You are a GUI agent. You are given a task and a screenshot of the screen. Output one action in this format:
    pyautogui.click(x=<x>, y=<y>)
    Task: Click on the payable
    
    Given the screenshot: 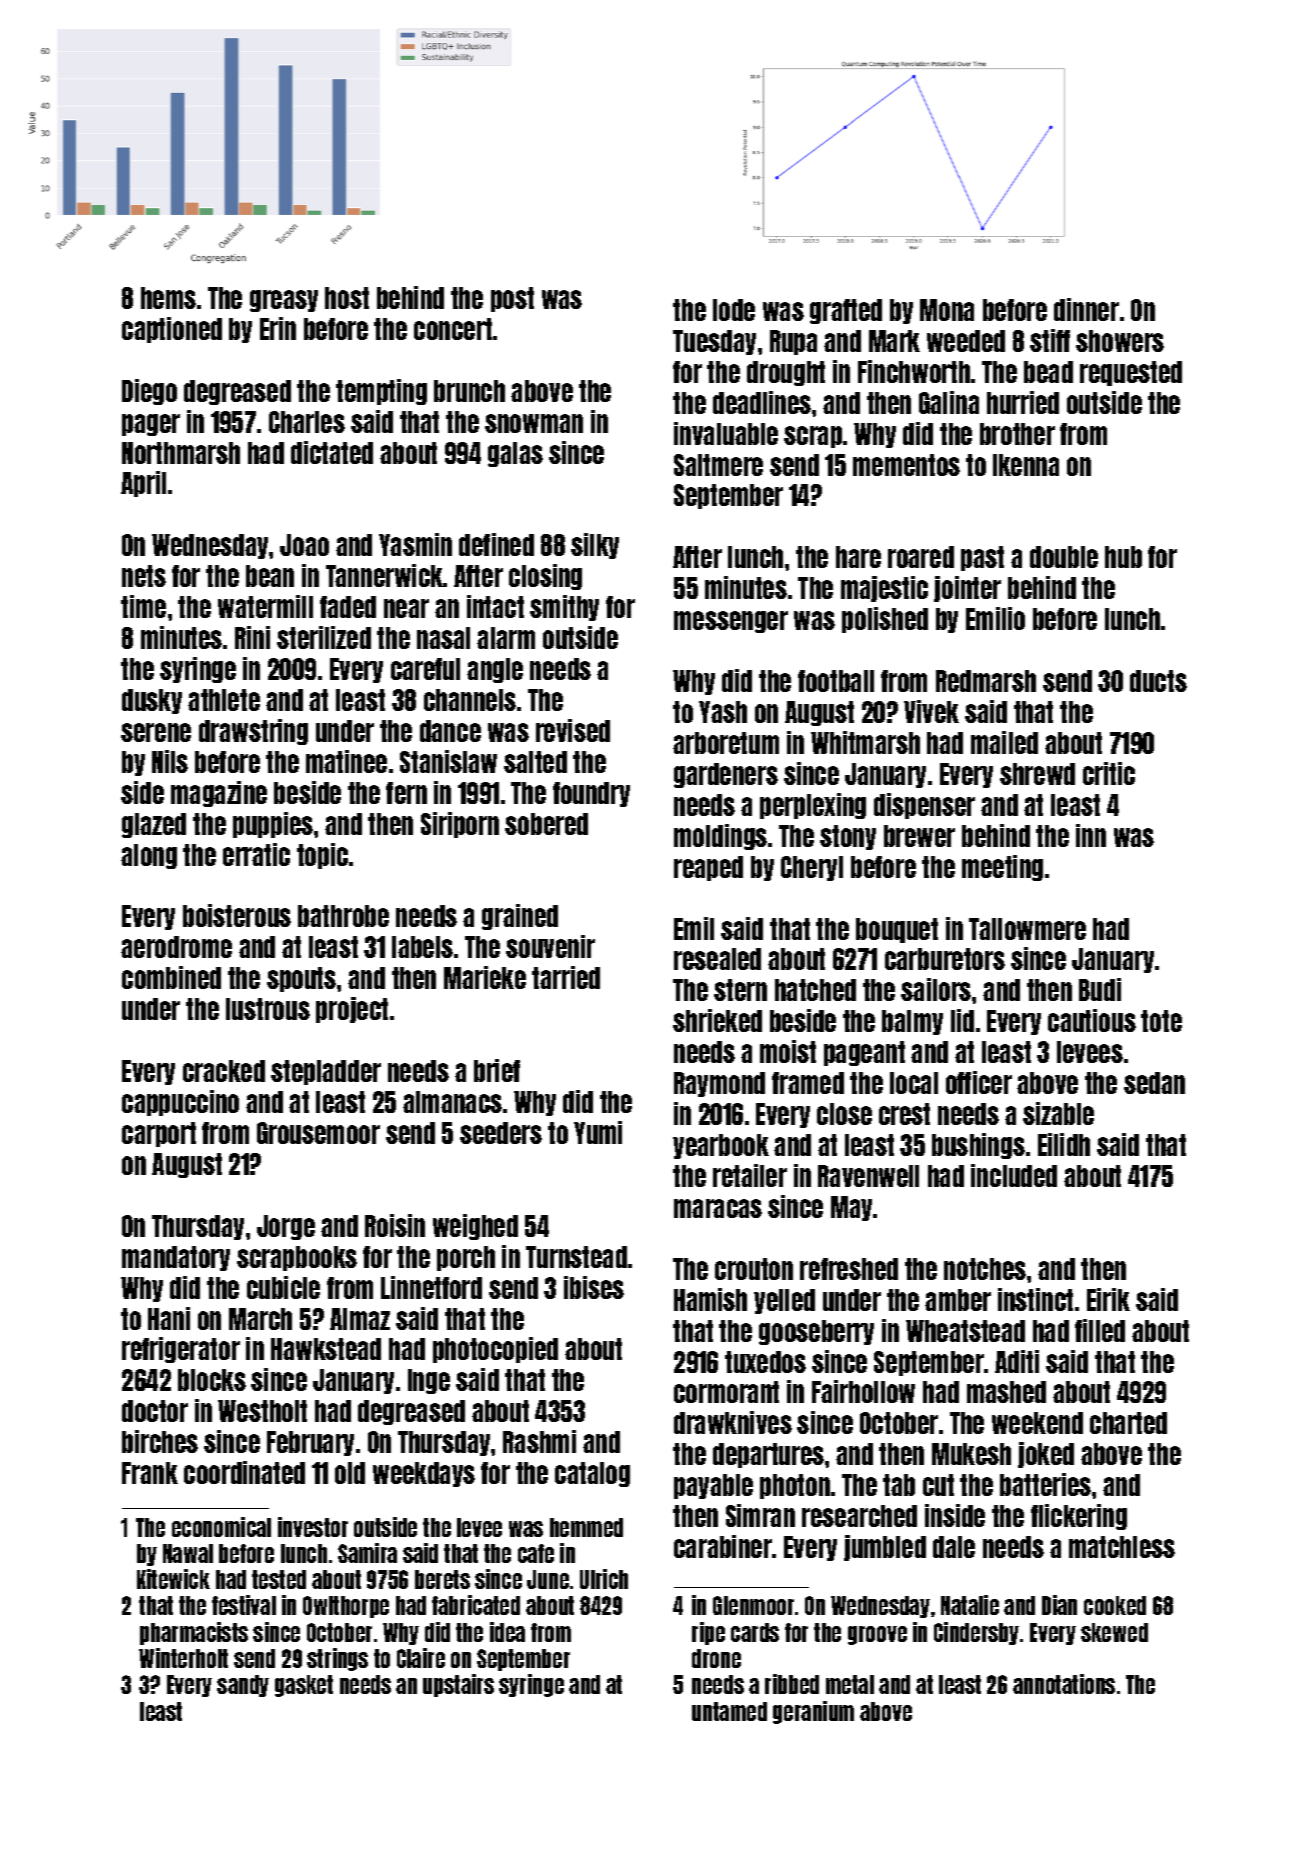 What is the action you would take?
    pyautogui.click(x=713, y=1486)
